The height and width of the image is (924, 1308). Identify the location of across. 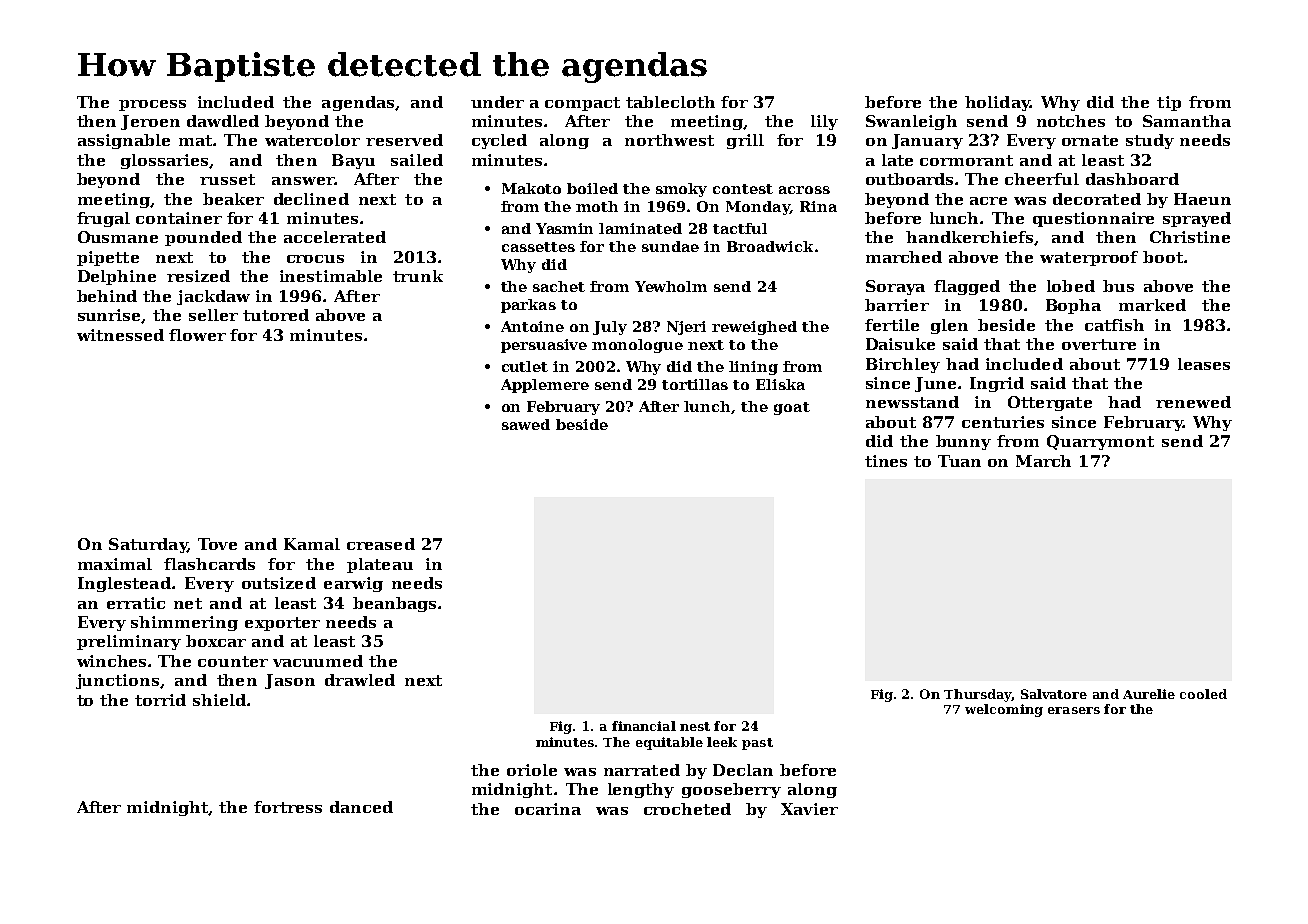
(804, 190).
